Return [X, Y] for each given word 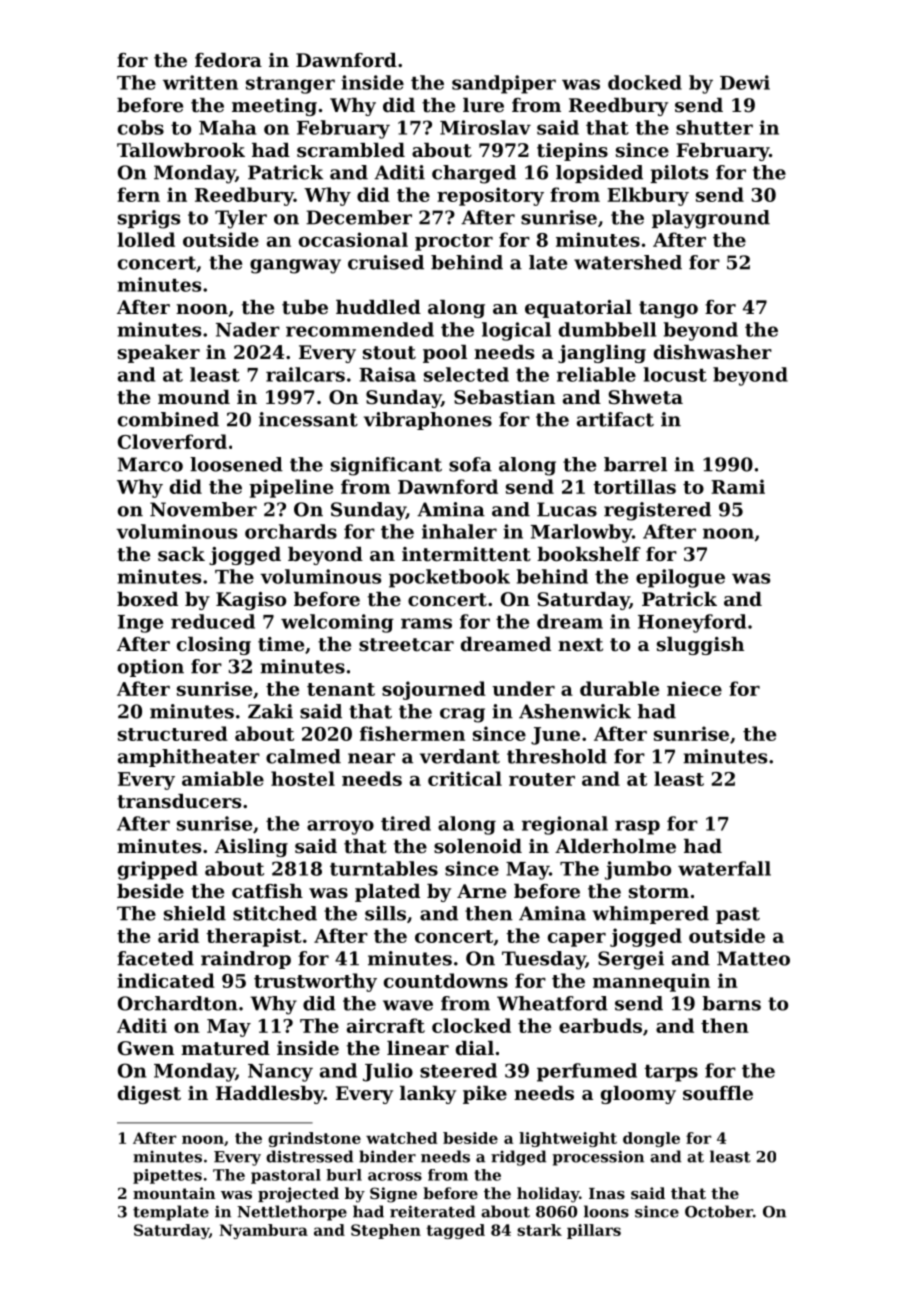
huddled [378, 307]
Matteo [753, 958]
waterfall [724, 868]
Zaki [270, 711]
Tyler [241, 219]
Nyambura [264, 1231]
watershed [628, 262]
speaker [159, 354]
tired [406, 823]
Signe [393, 1195]
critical [465, 778]
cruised [386, 262]
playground [711, 219]
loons [606, 1211]
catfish [267, 891]
